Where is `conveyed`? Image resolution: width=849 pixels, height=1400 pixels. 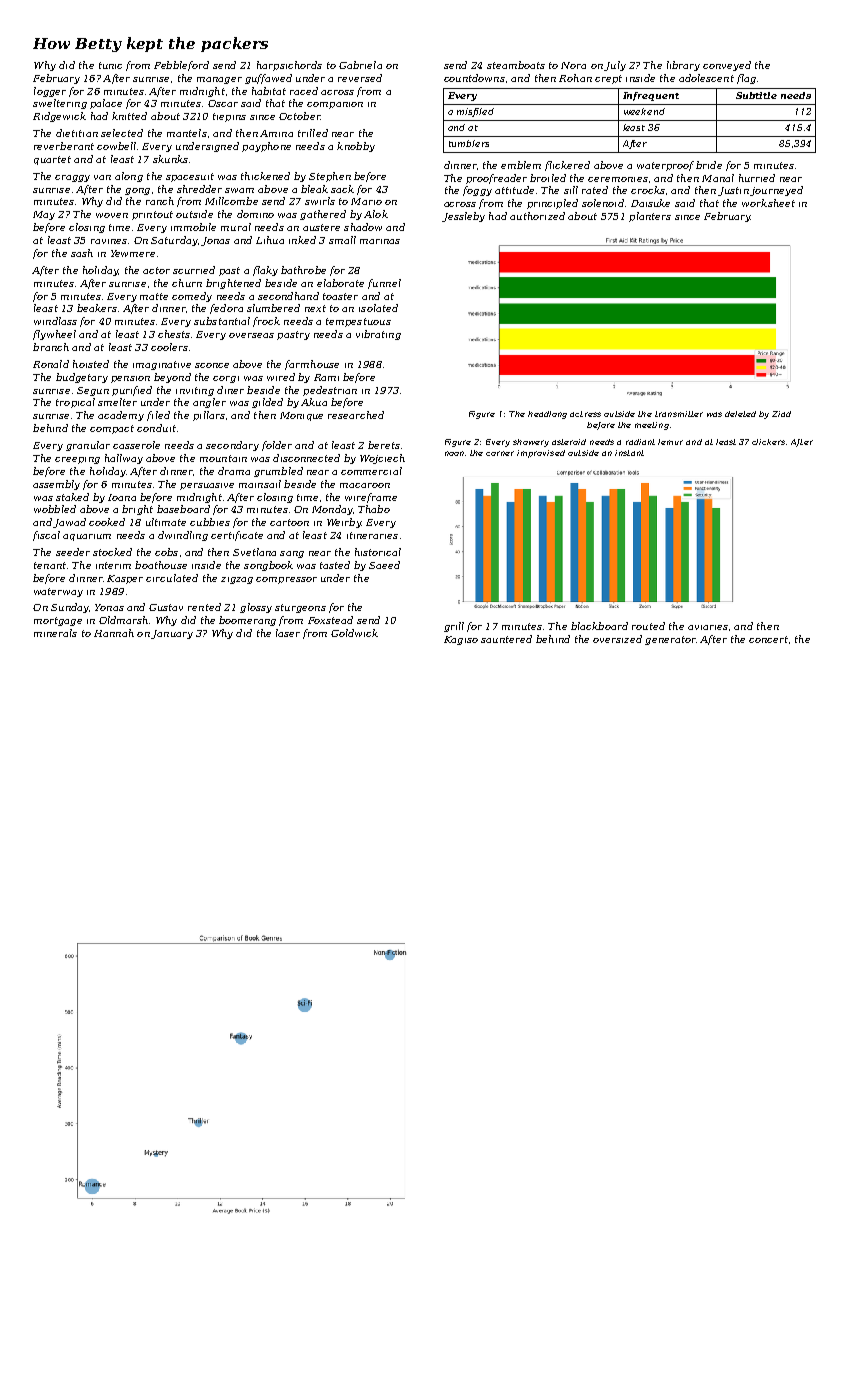 conveyed is located at coordinates (727, 66).
